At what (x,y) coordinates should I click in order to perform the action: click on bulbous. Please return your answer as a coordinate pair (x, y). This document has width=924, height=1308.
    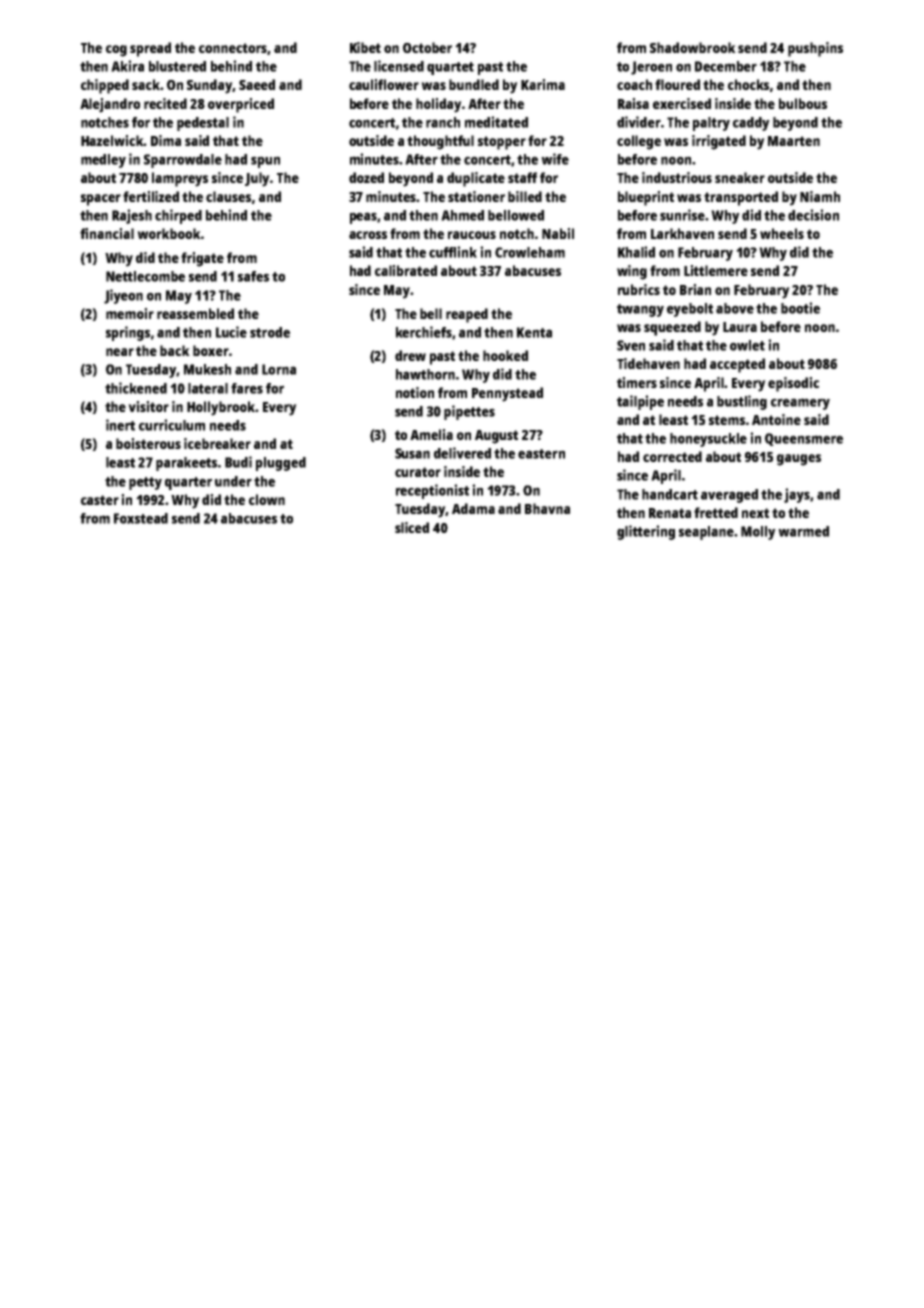
    Looking at the image, I should click on (803, 103).
